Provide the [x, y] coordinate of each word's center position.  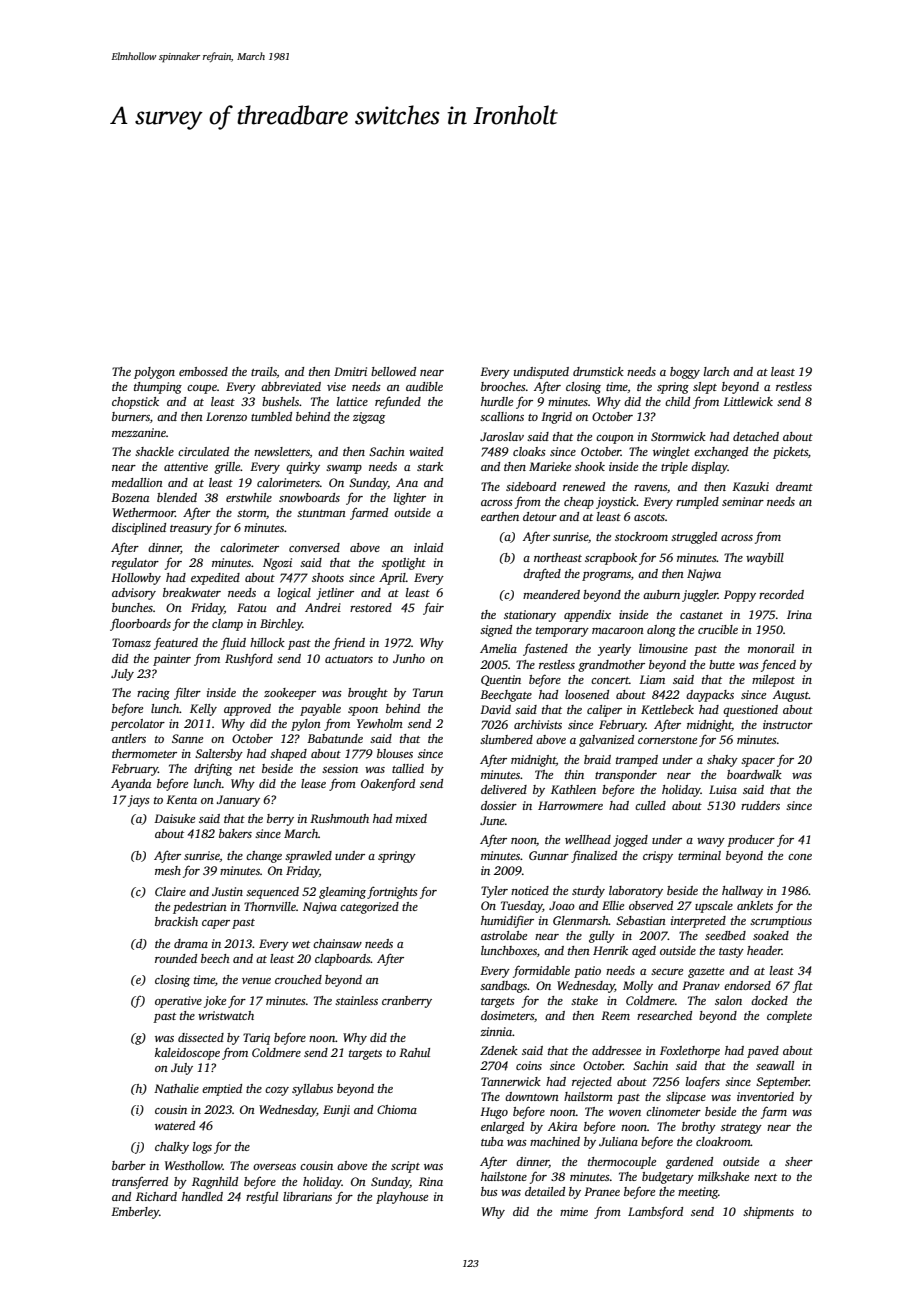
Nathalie [176, 1088]
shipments [768, 1213]
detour [540, 516]
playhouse [402, 1198]
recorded [781, 594]
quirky [303, 468]
